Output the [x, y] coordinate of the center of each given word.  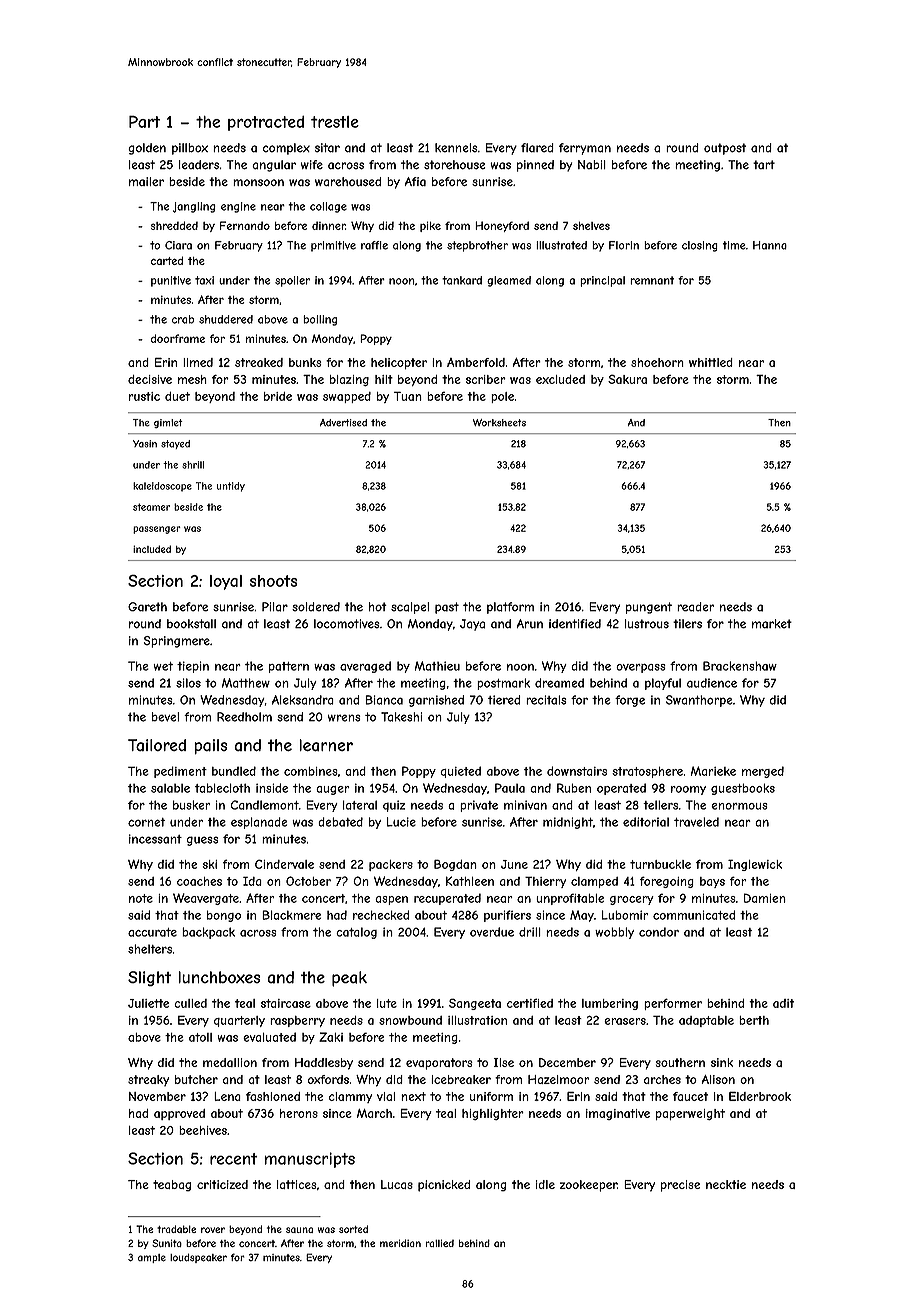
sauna [299, 1230]
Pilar [275, 607]
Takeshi [401, 717]
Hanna [770, 245]
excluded [560, 379]
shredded [174, 225]
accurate [152, 932]
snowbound [410, 1020]
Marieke [713, 771]
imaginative [618, 1114]
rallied [440, 1243]
